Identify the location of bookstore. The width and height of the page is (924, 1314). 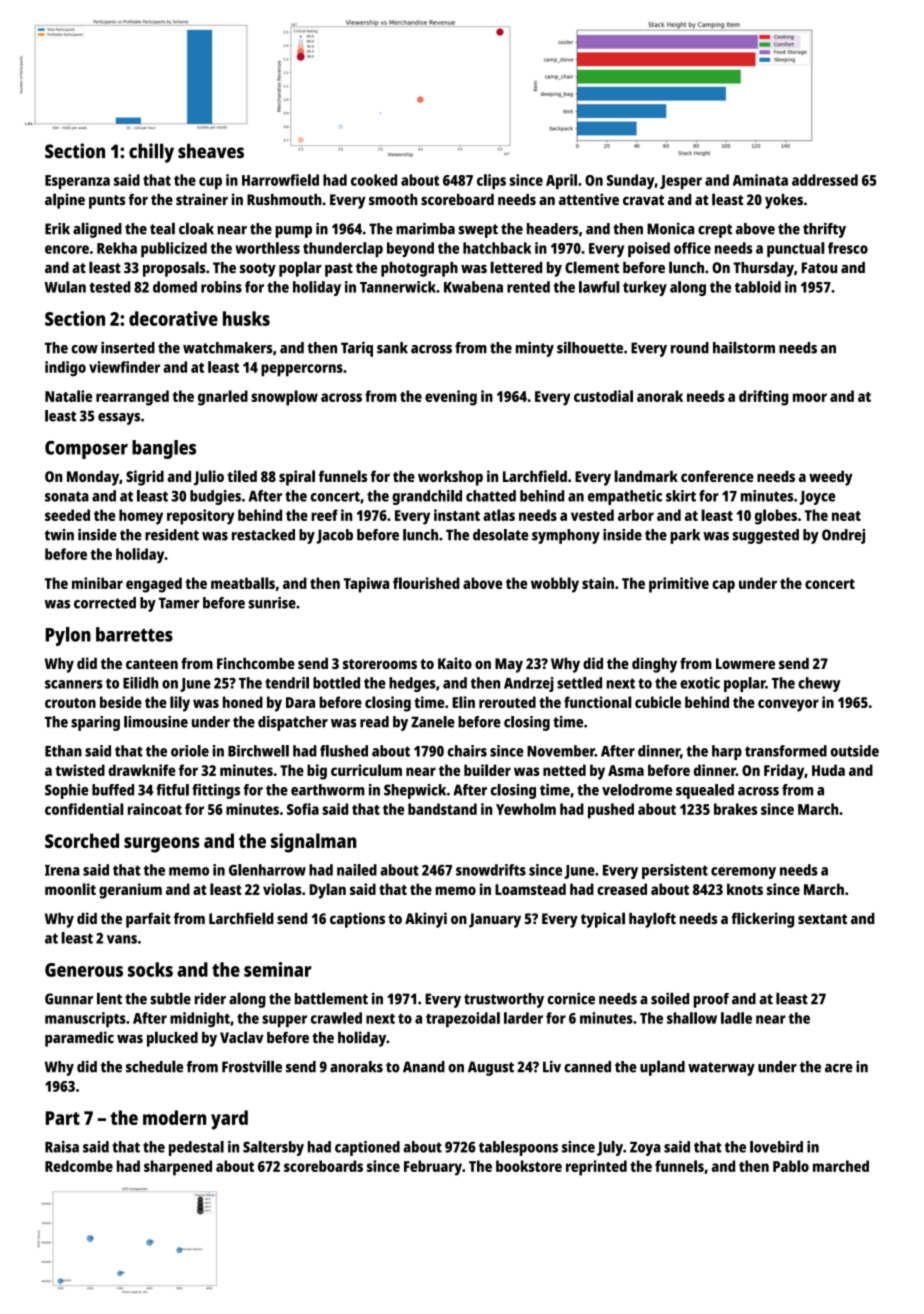
(529, 1166).
